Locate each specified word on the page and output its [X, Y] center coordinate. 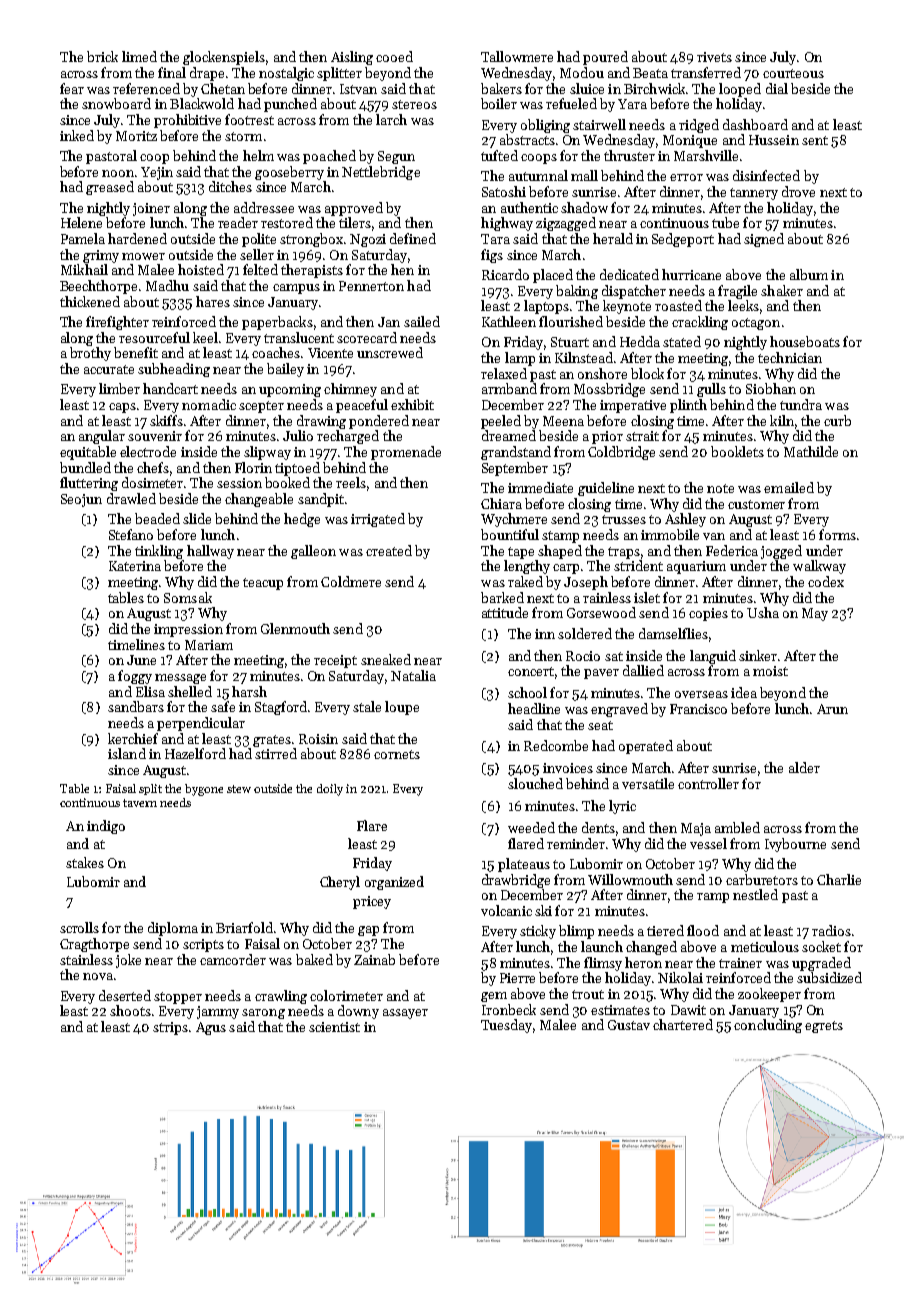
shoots [130, 1010]
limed [139, 56]
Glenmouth [295, 628]
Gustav [629, 1025]
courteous [793, 73]
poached [329, 157]
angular [102, 437]
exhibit [412, 404]
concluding [768, 1026]
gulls [711, 390]
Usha [763, 612]
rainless [607, 597]
